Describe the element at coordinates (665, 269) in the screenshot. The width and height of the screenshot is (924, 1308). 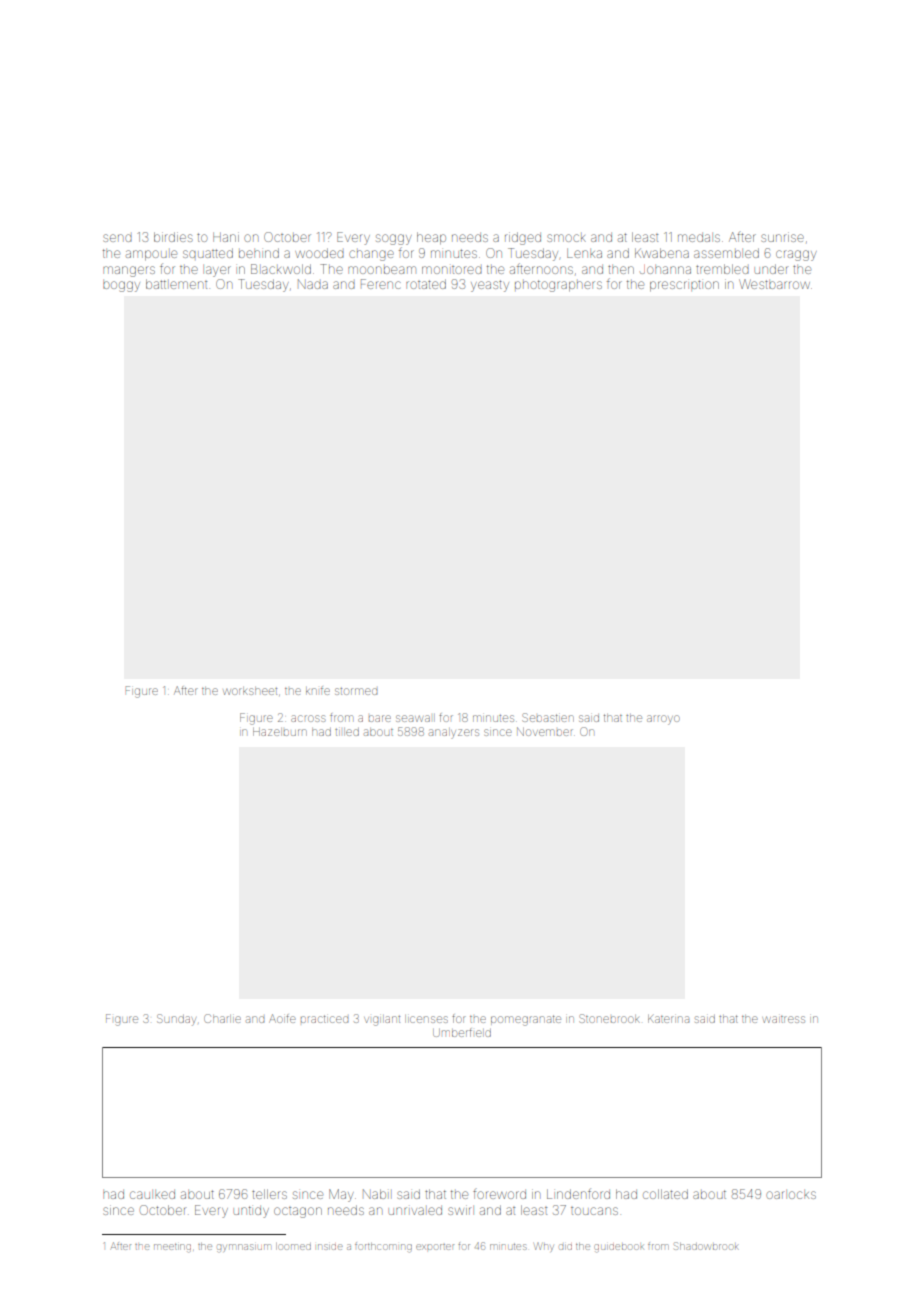
I see `Johanna` at that location.
